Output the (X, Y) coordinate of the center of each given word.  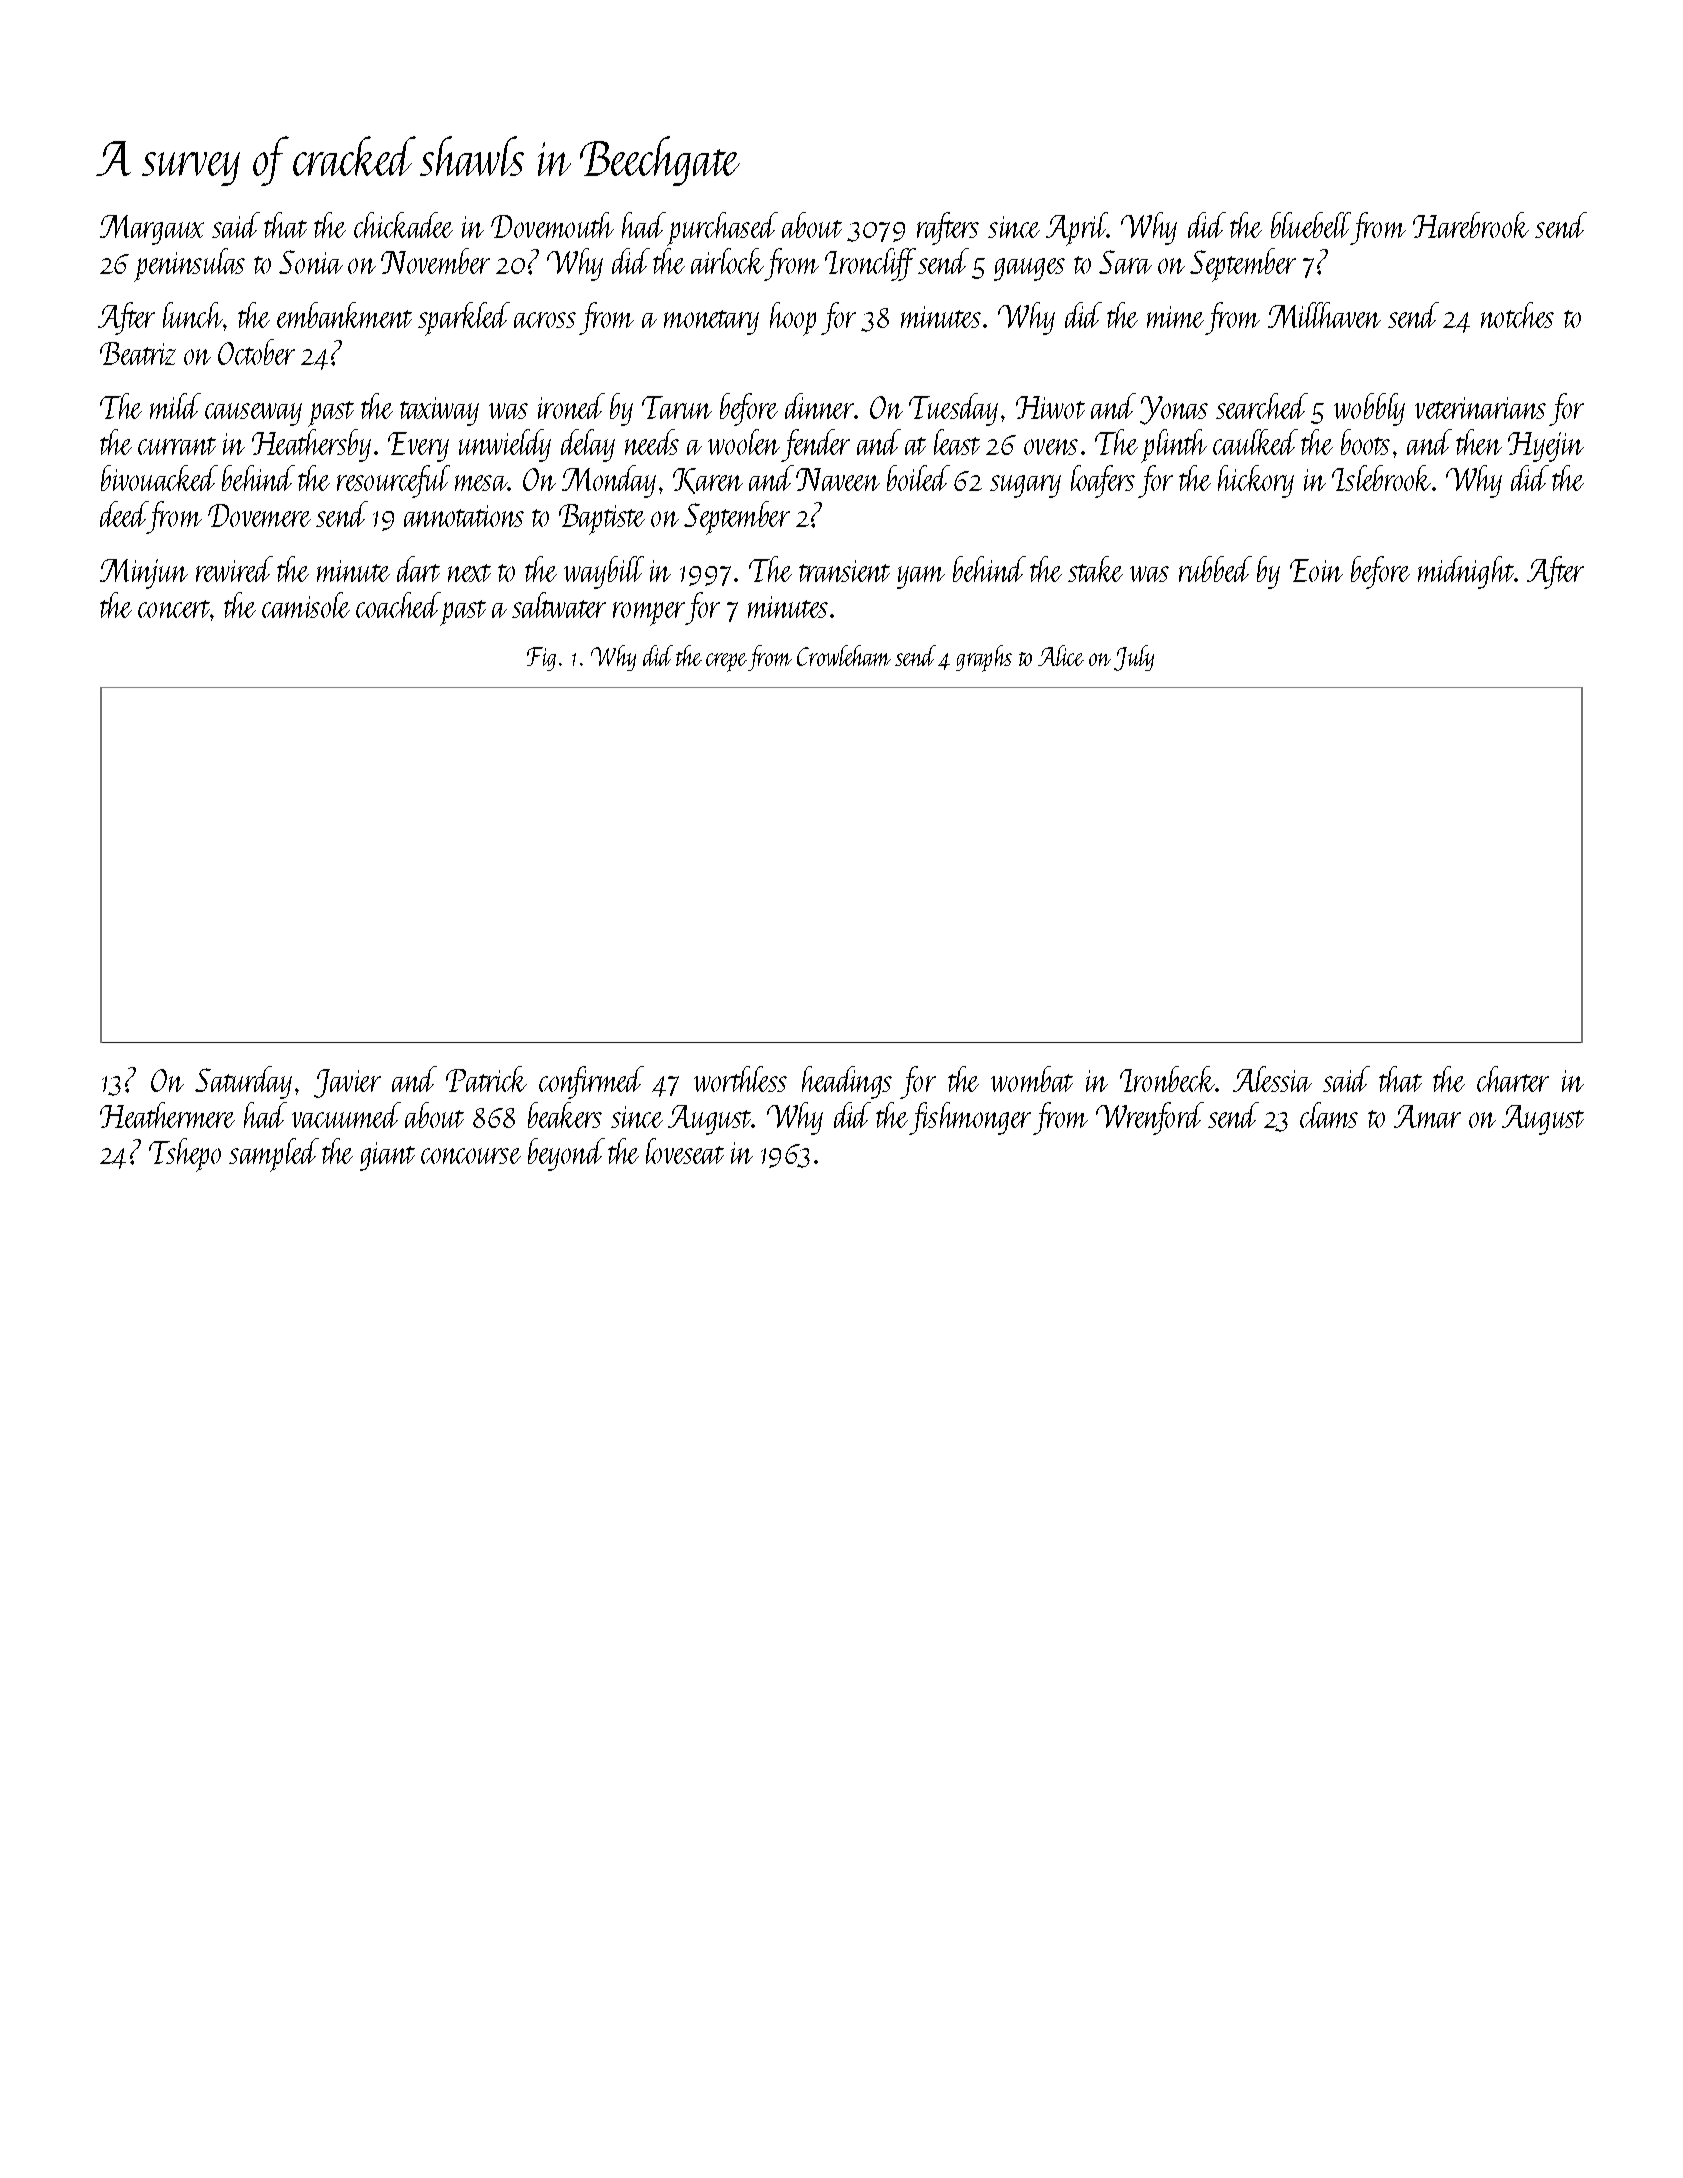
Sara (1125, 262)
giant (387, 1156)
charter (1513, 1079)
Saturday (243, 1082)
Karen (708, 481)
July (1134, 658)
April (1076, 229)
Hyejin (1546, 447)
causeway (253, 414)
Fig (541, 659)
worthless (740, 1079)
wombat (1032, 1079)
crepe (726, 662)
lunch (193, 315)
